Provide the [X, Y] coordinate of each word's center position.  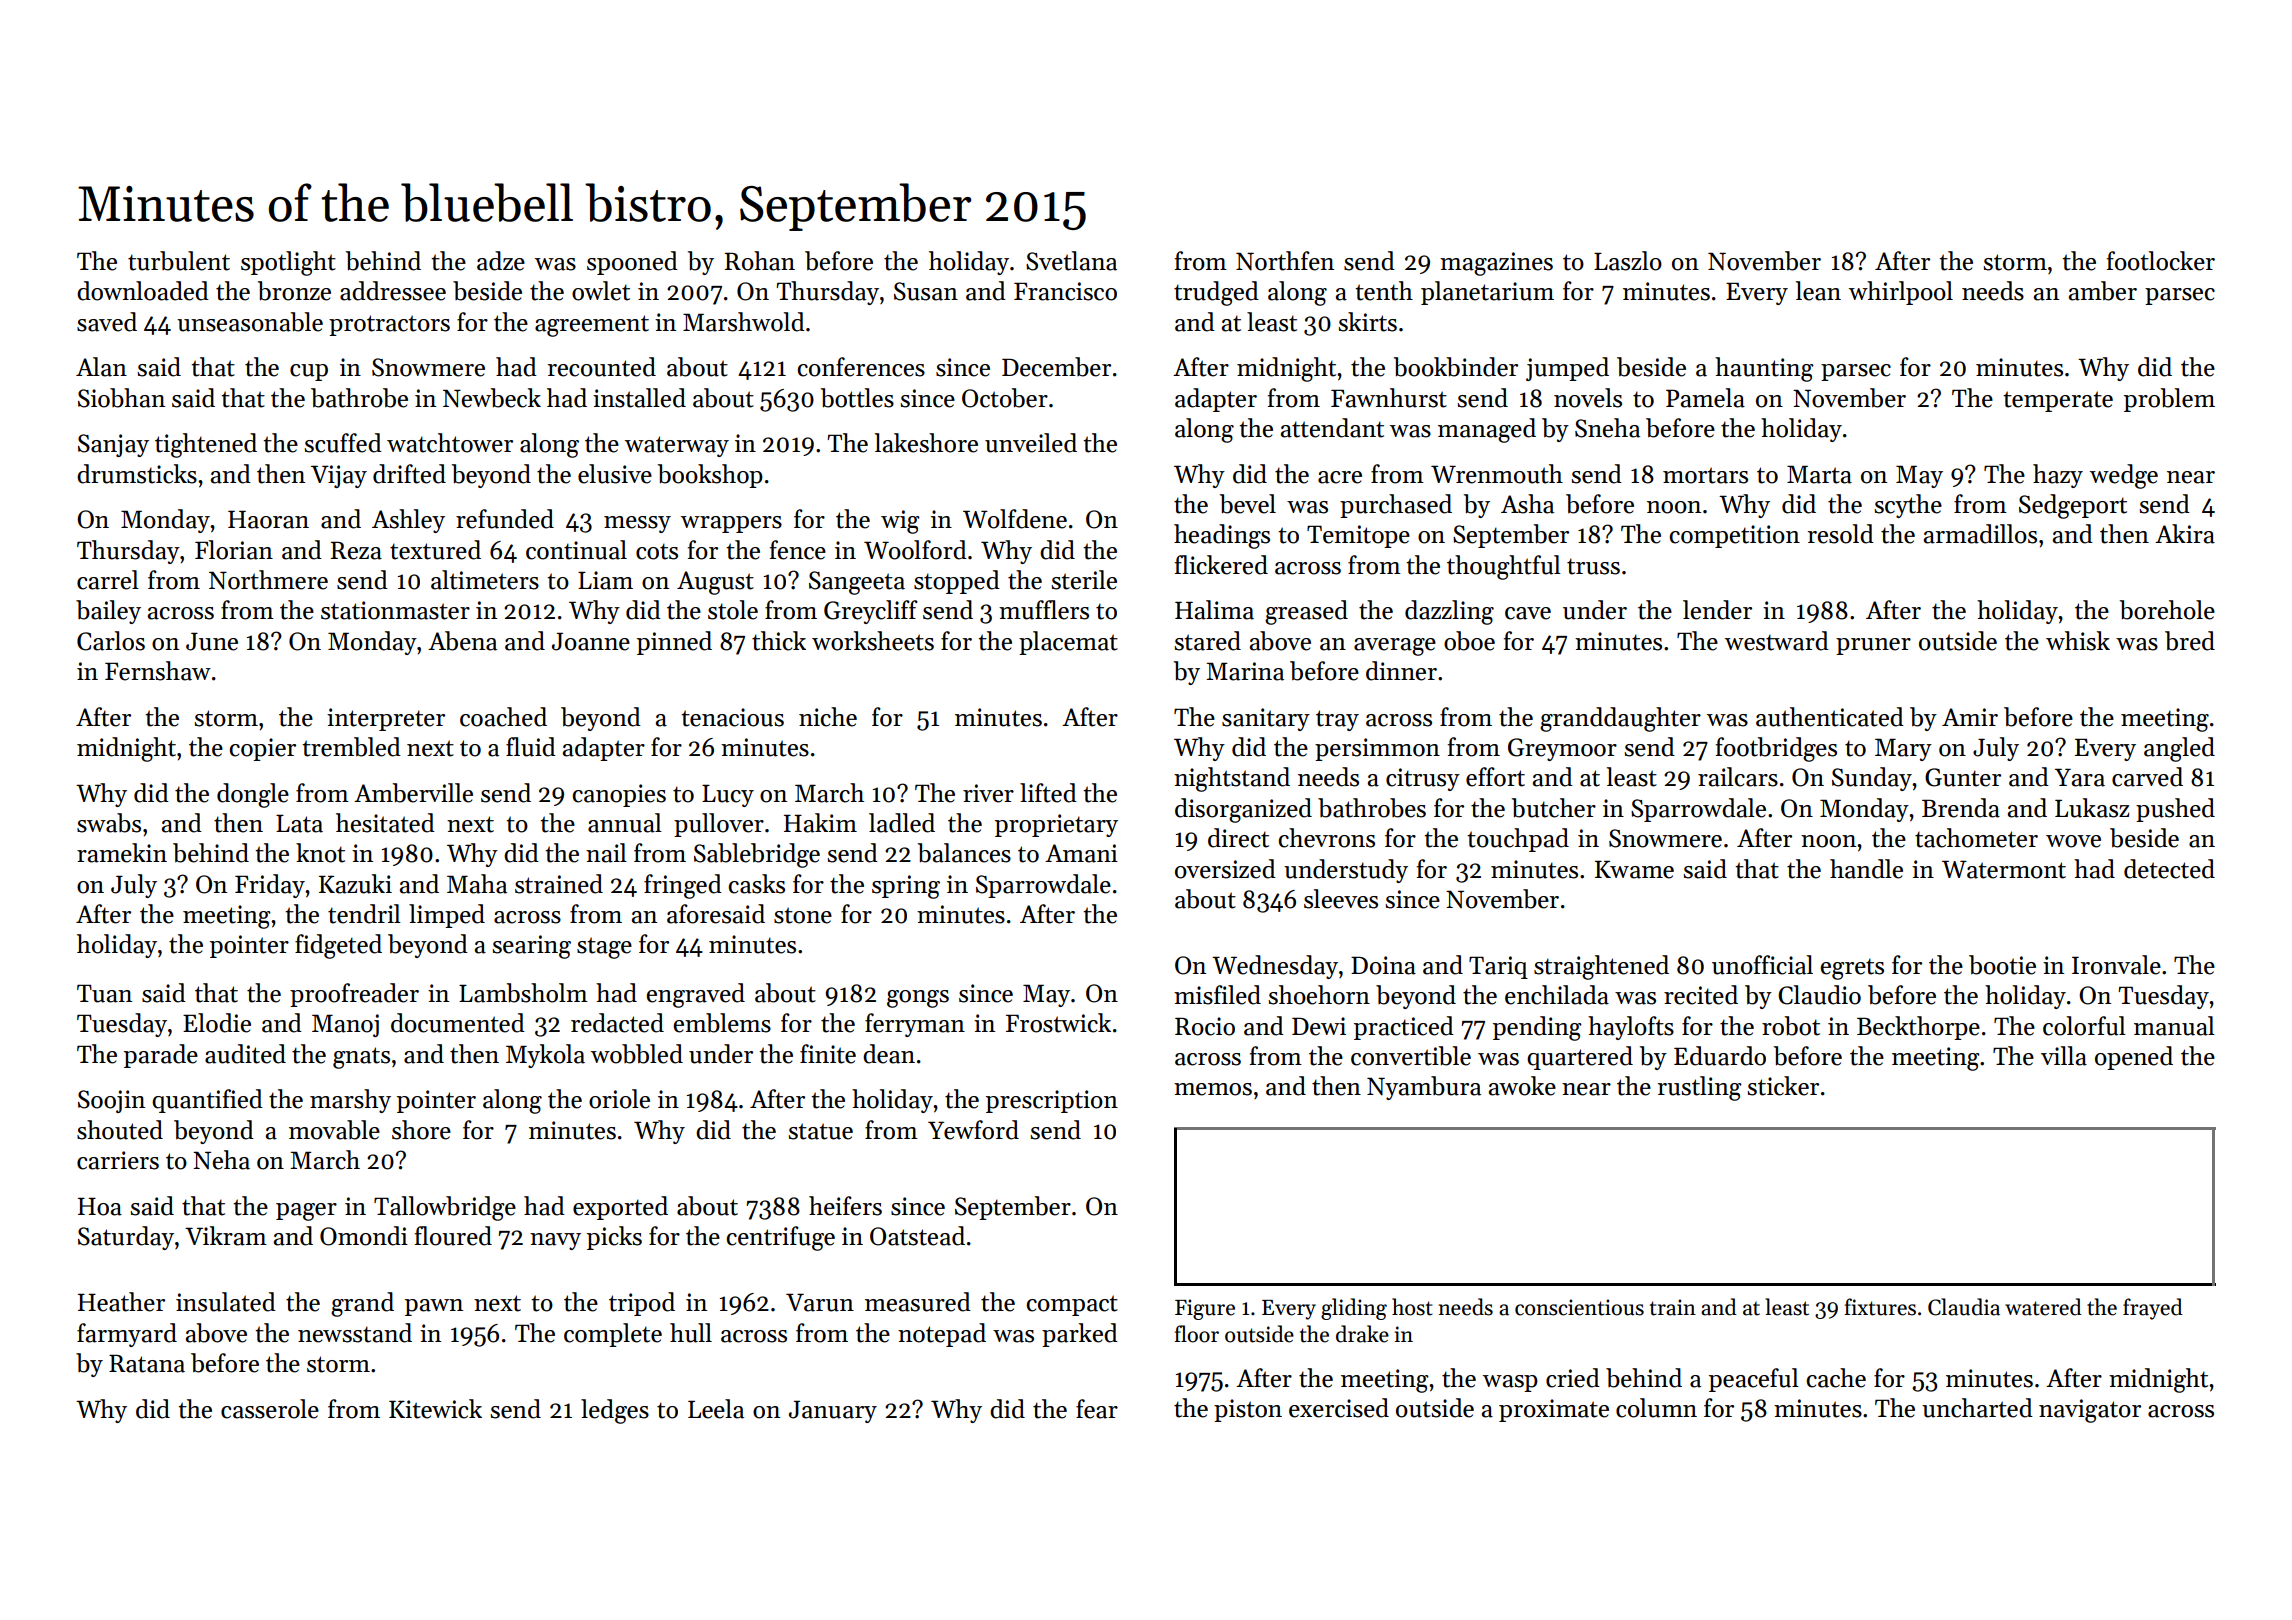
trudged [1216, 293]
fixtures [1880, 1307]
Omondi [364, 1236]
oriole [619, 1099]
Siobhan [121, 398]
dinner [1401, 671]
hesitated [385, 823]
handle [1866, 869]
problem [2169, 400]
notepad [942, 1335]
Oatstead [917, 1236]
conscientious [1579, 1307]
